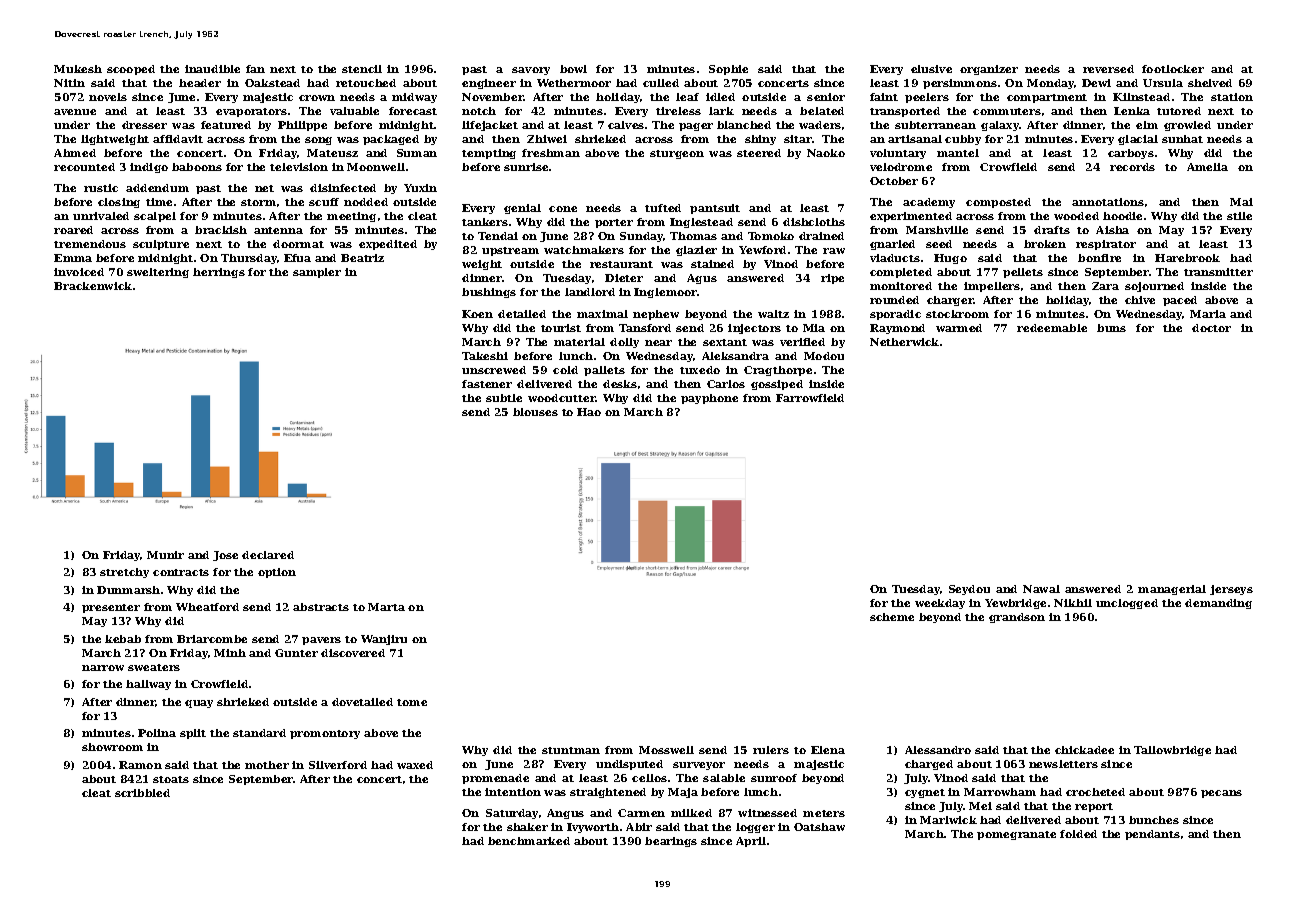 The height and width of the screenshot is (924, 1308). Describe the element at coordinates (671, 842) in the screenshot. I see `bearings` at that location.
